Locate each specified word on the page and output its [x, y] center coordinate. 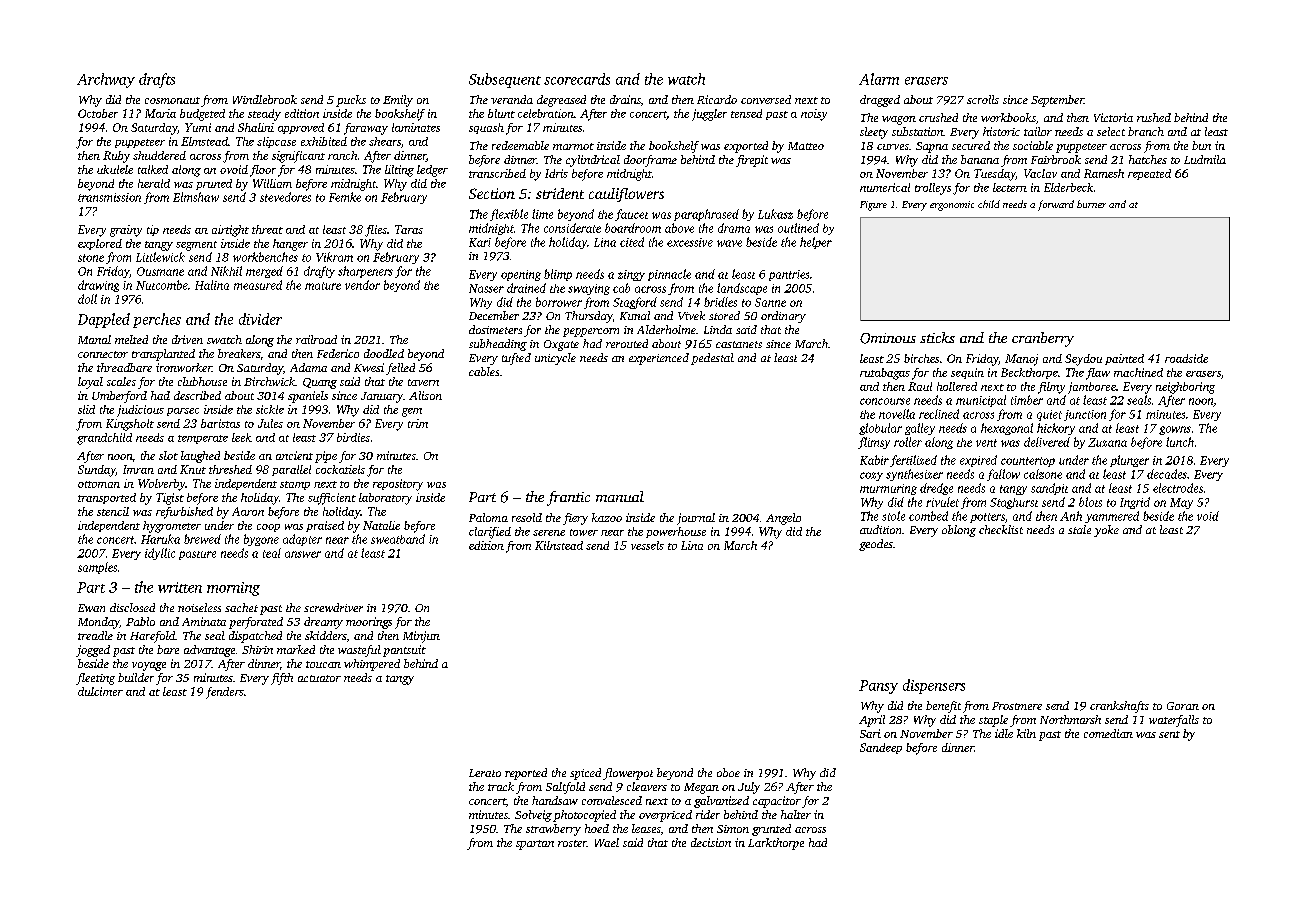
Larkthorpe [776, 844]
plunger [1129, 461]
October [98, 113]
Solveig [533, 816]
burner [1091, 204]
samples [97, 568]
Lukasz [775, 214]
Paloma [488, 517]
